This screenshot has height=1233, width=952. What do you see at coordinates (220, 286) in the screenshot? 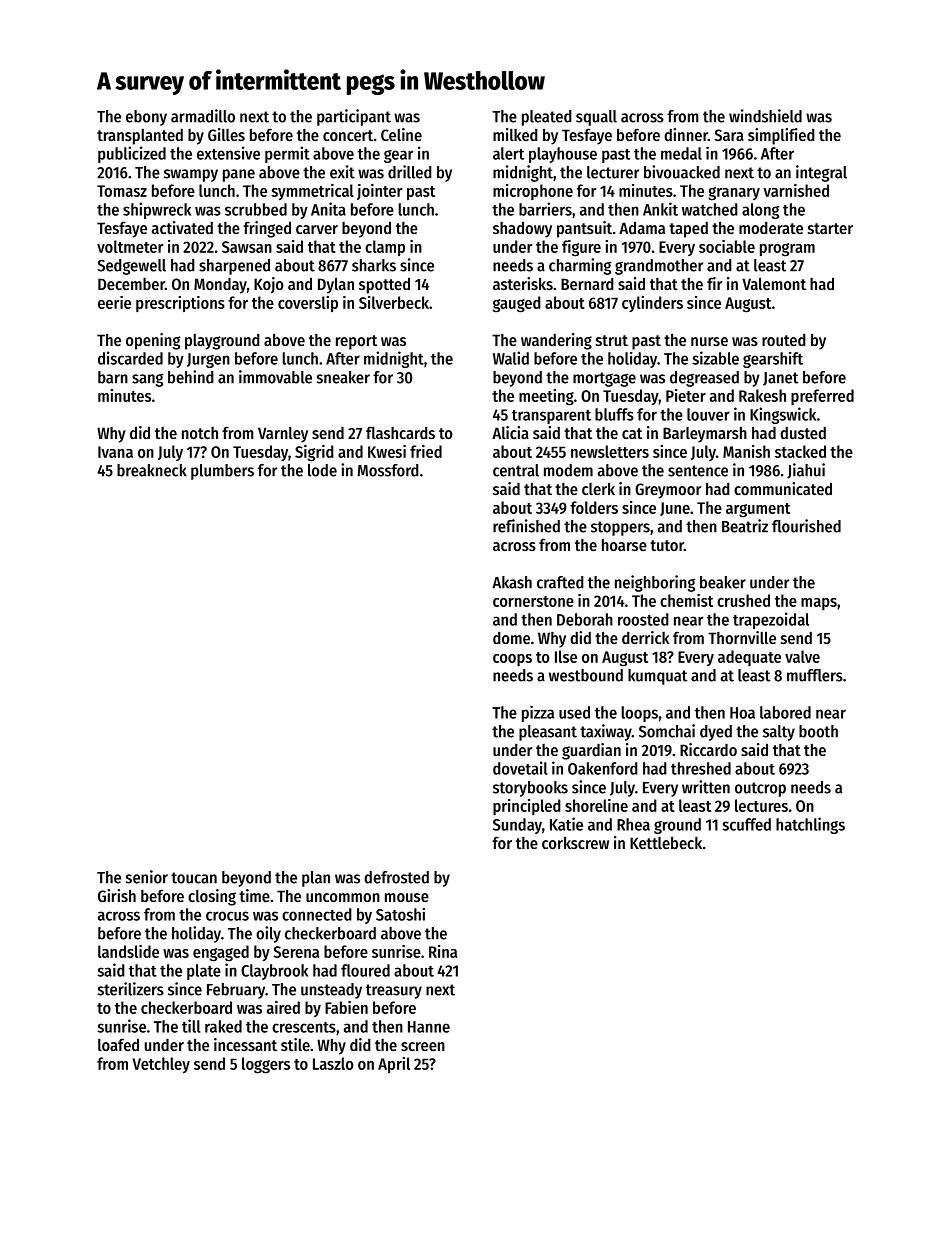
I see `Monday` at bounding box center [220, 286].
